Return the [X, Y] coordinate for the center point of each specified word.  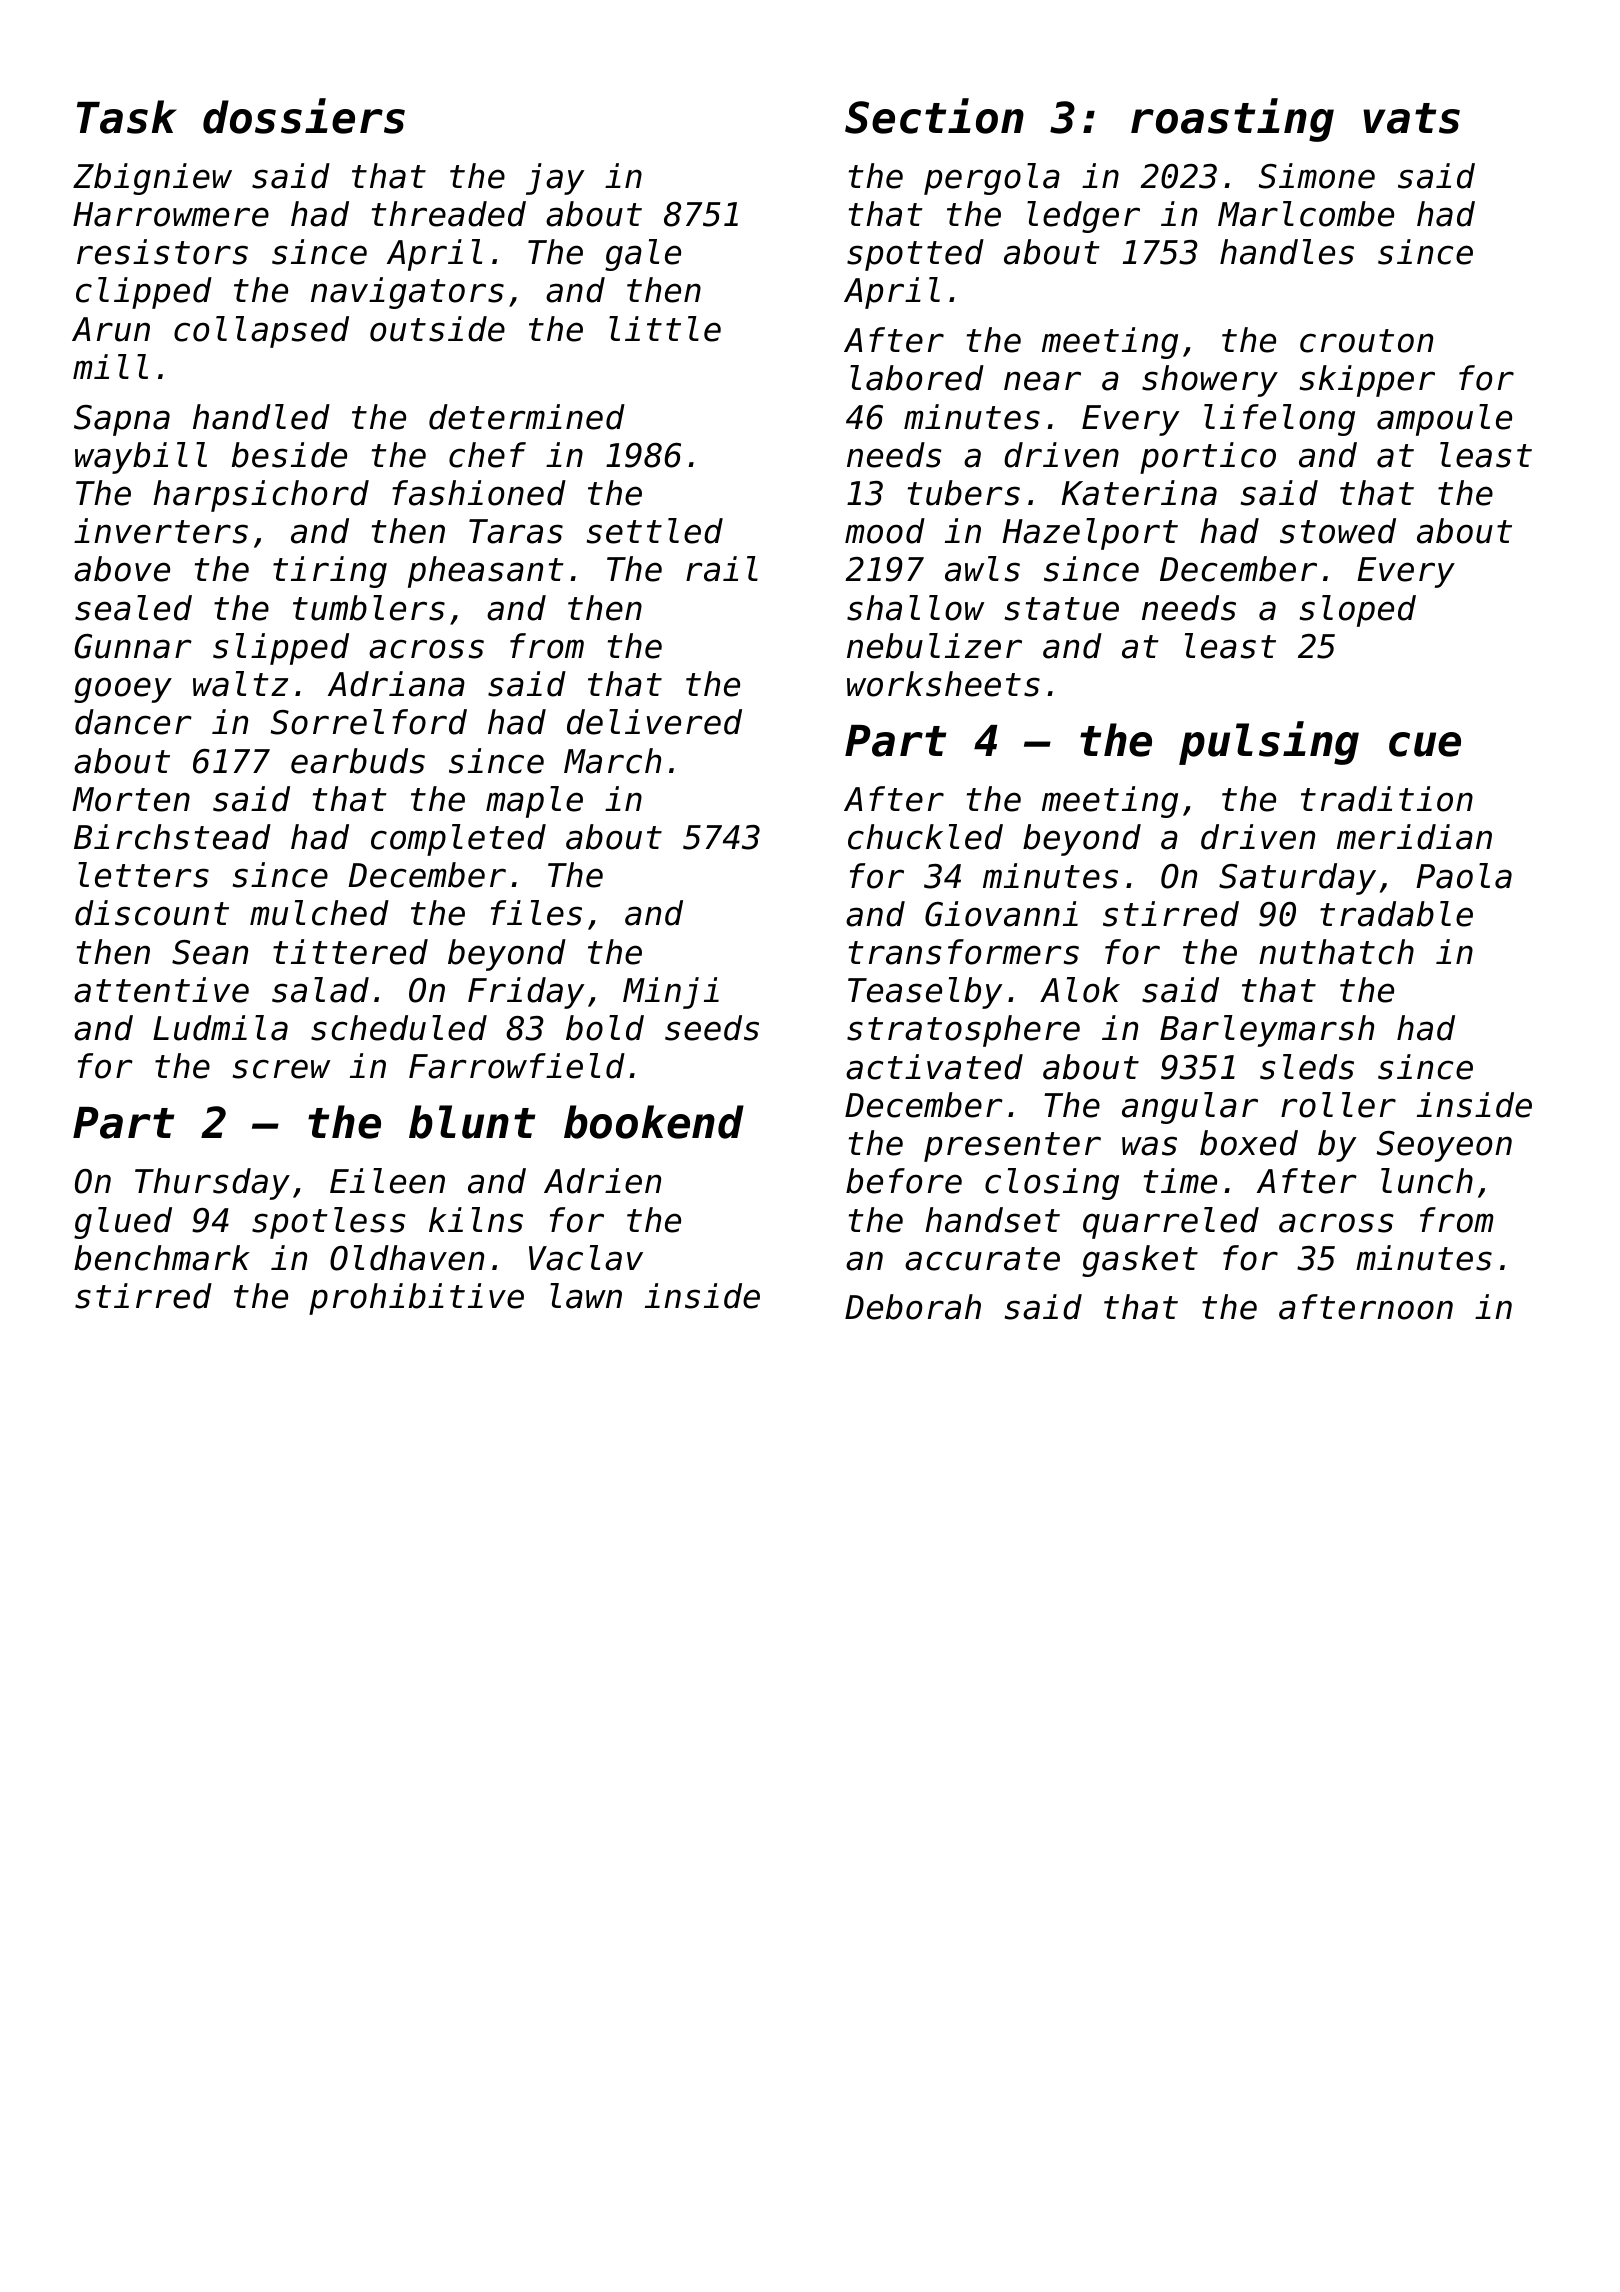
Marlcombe [1306, 214]
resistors [162, 252]
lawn [586, 1296]
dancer [133, 722]
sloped [1358, 611]
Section [934, 116]
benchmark [162, 1258]
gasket [1140, 1261]
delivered [654, 722]
